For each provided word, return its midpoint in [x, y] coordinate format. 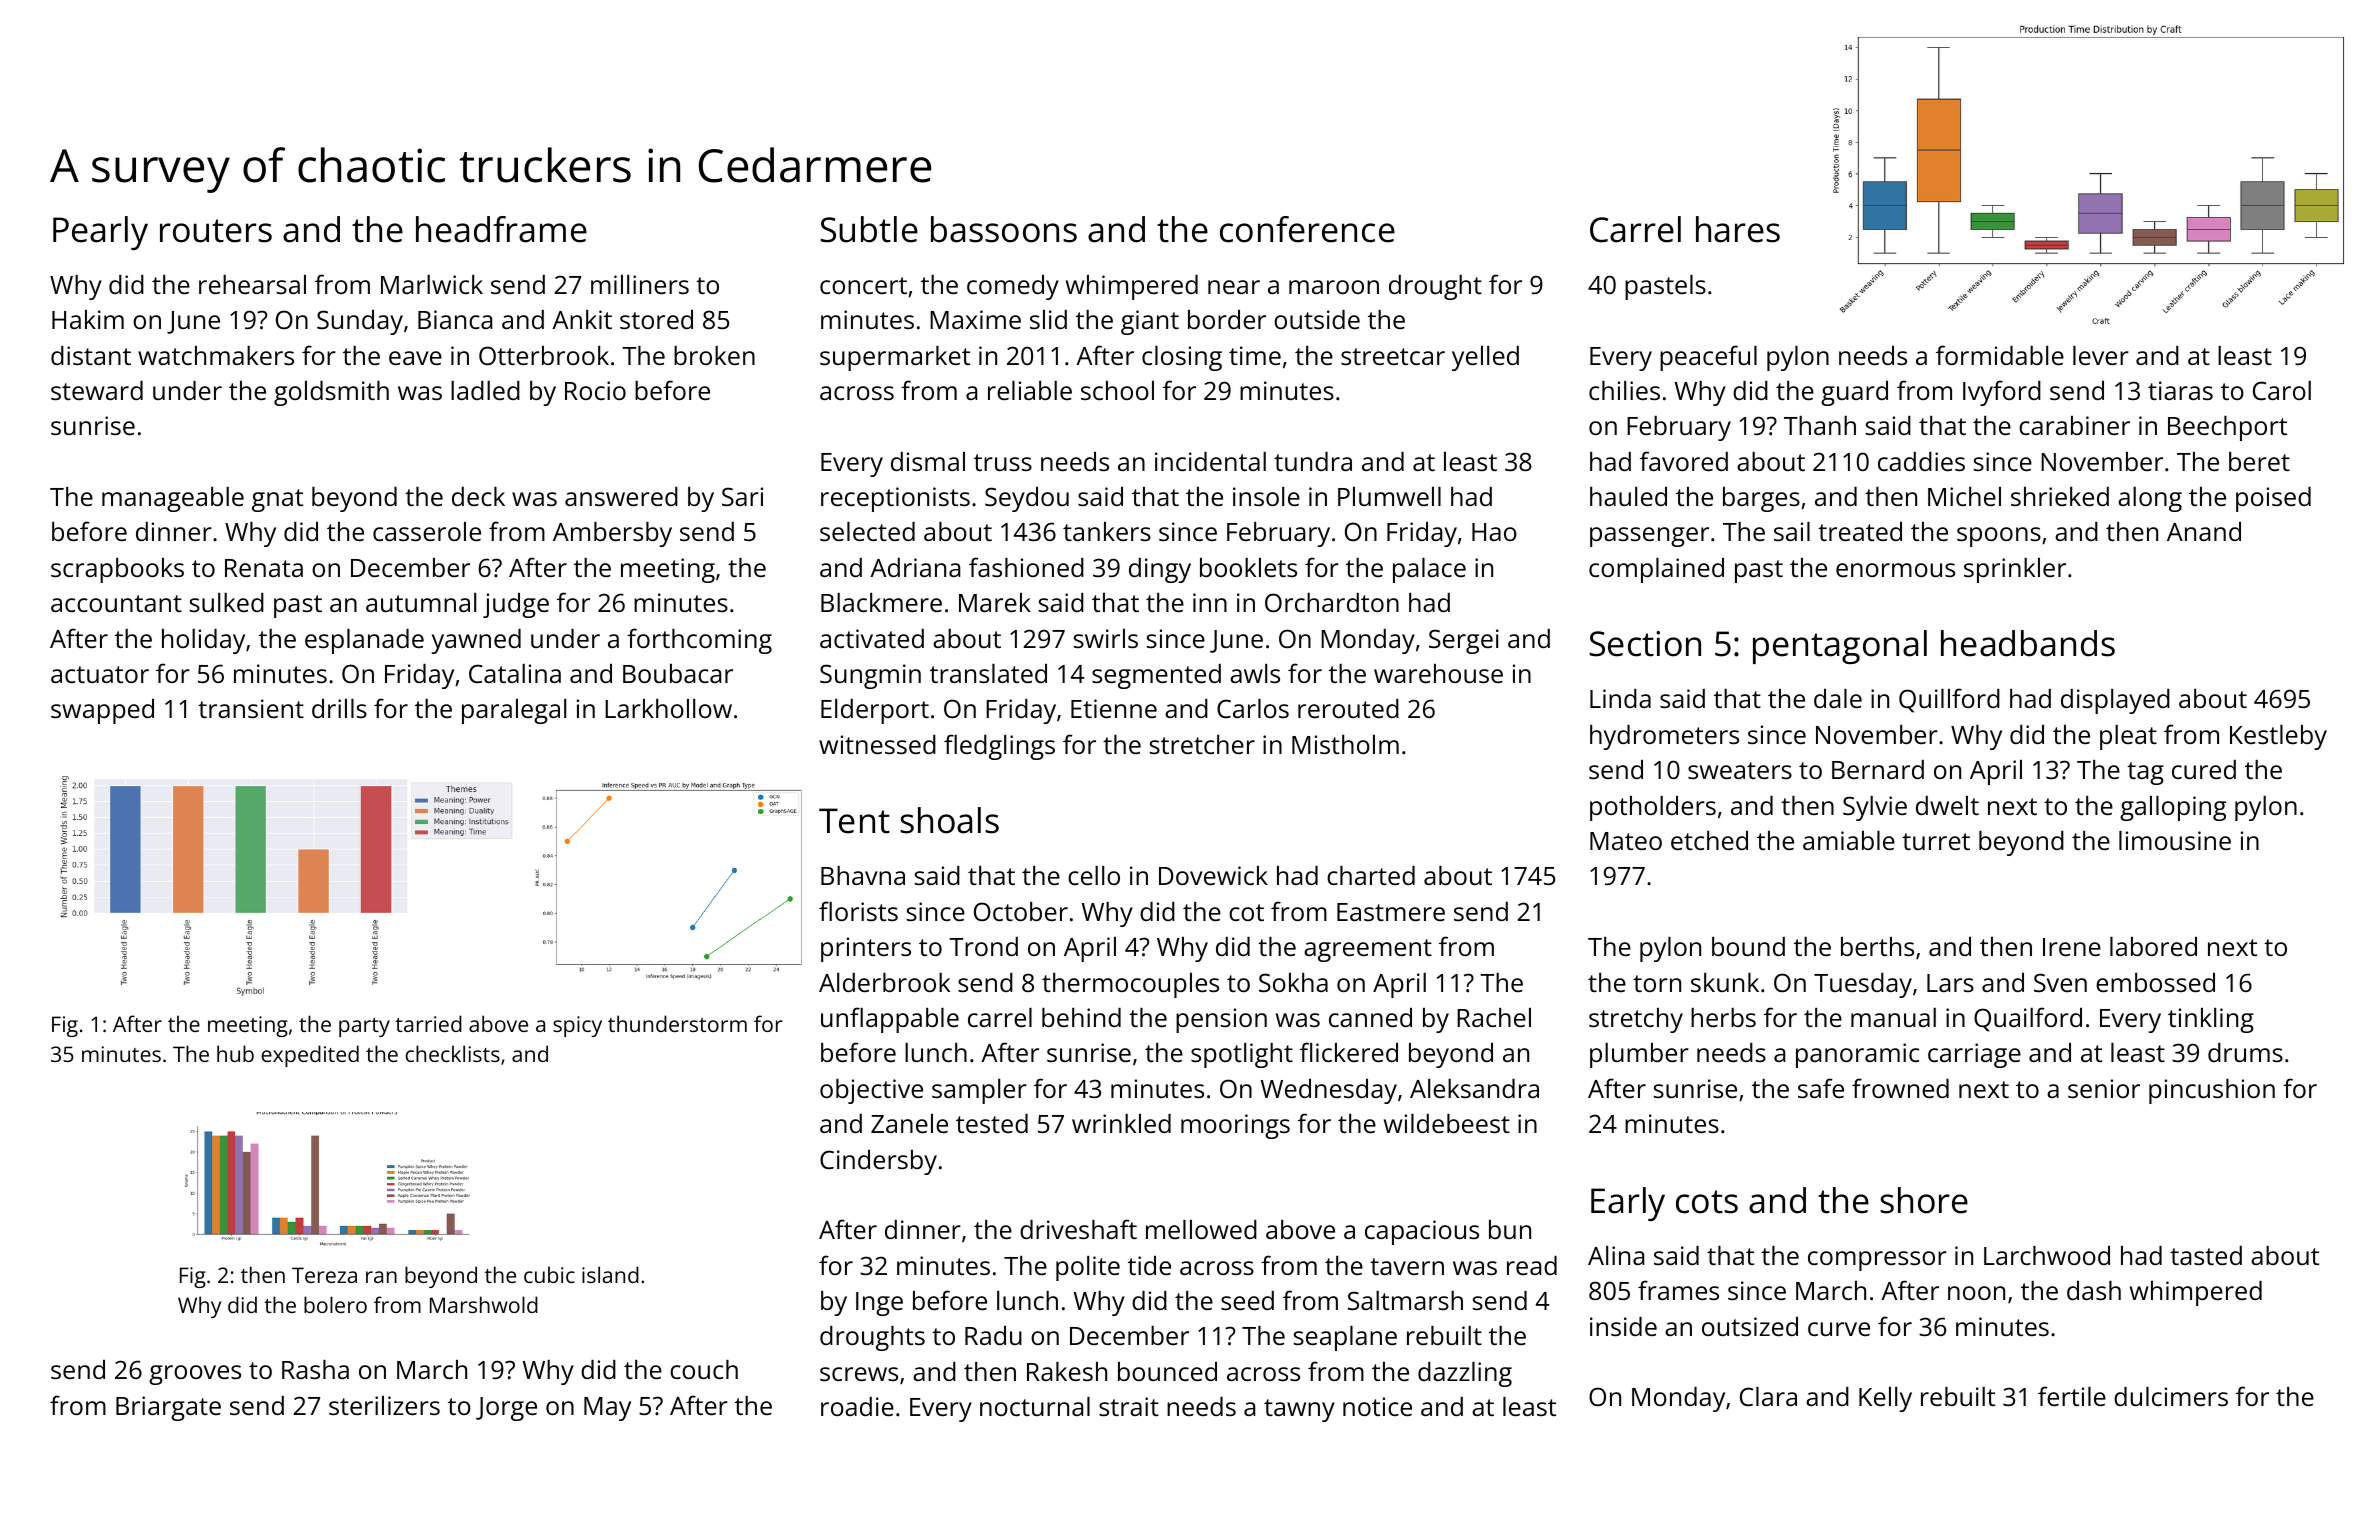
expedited [310, 1056]
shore [1924, 1200]
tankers [1107, 531]
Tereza [324, 1275]
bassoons [1004, 229]
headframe [501, 229]
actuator [100, 674]
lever [2101, 355]
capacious [1422, 1232]
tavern [1407, 1266]
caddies [1921, 461]
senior [2104, 1088]
